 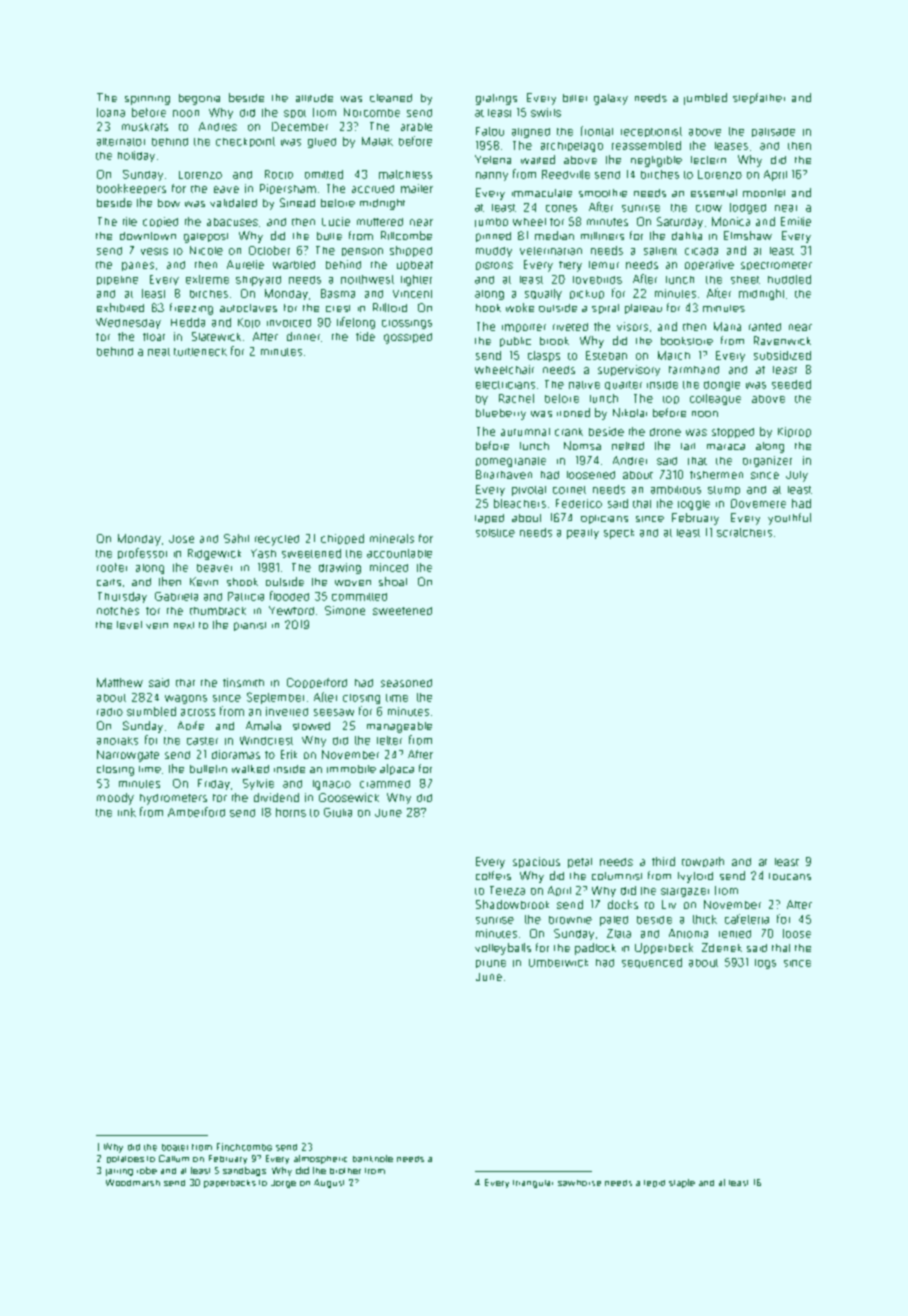 What do you see at coordinates (536, 862) in the document?
I see `spacious` at bounding box center [536, 862].
